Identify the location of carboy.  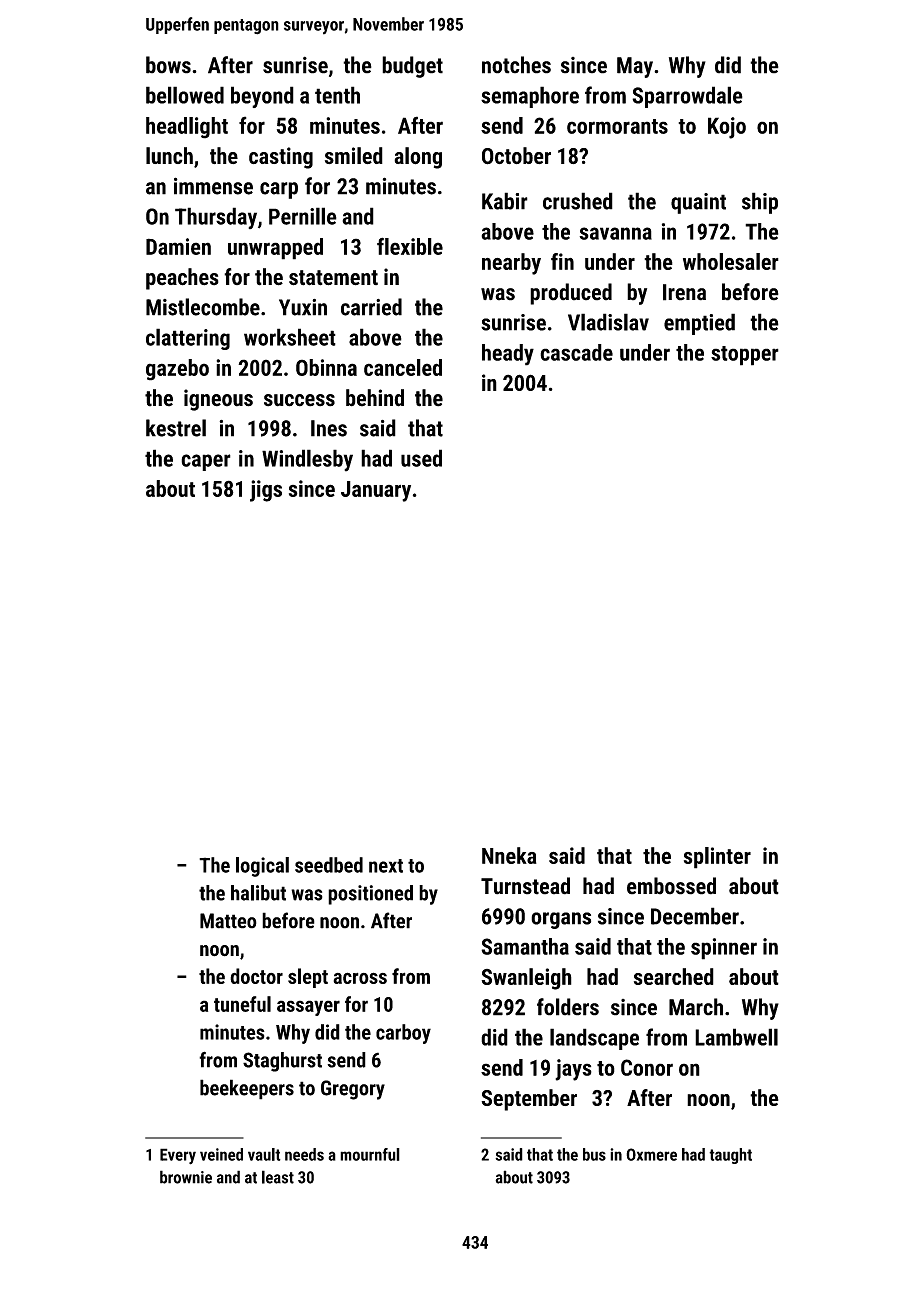
(403, 1034).
